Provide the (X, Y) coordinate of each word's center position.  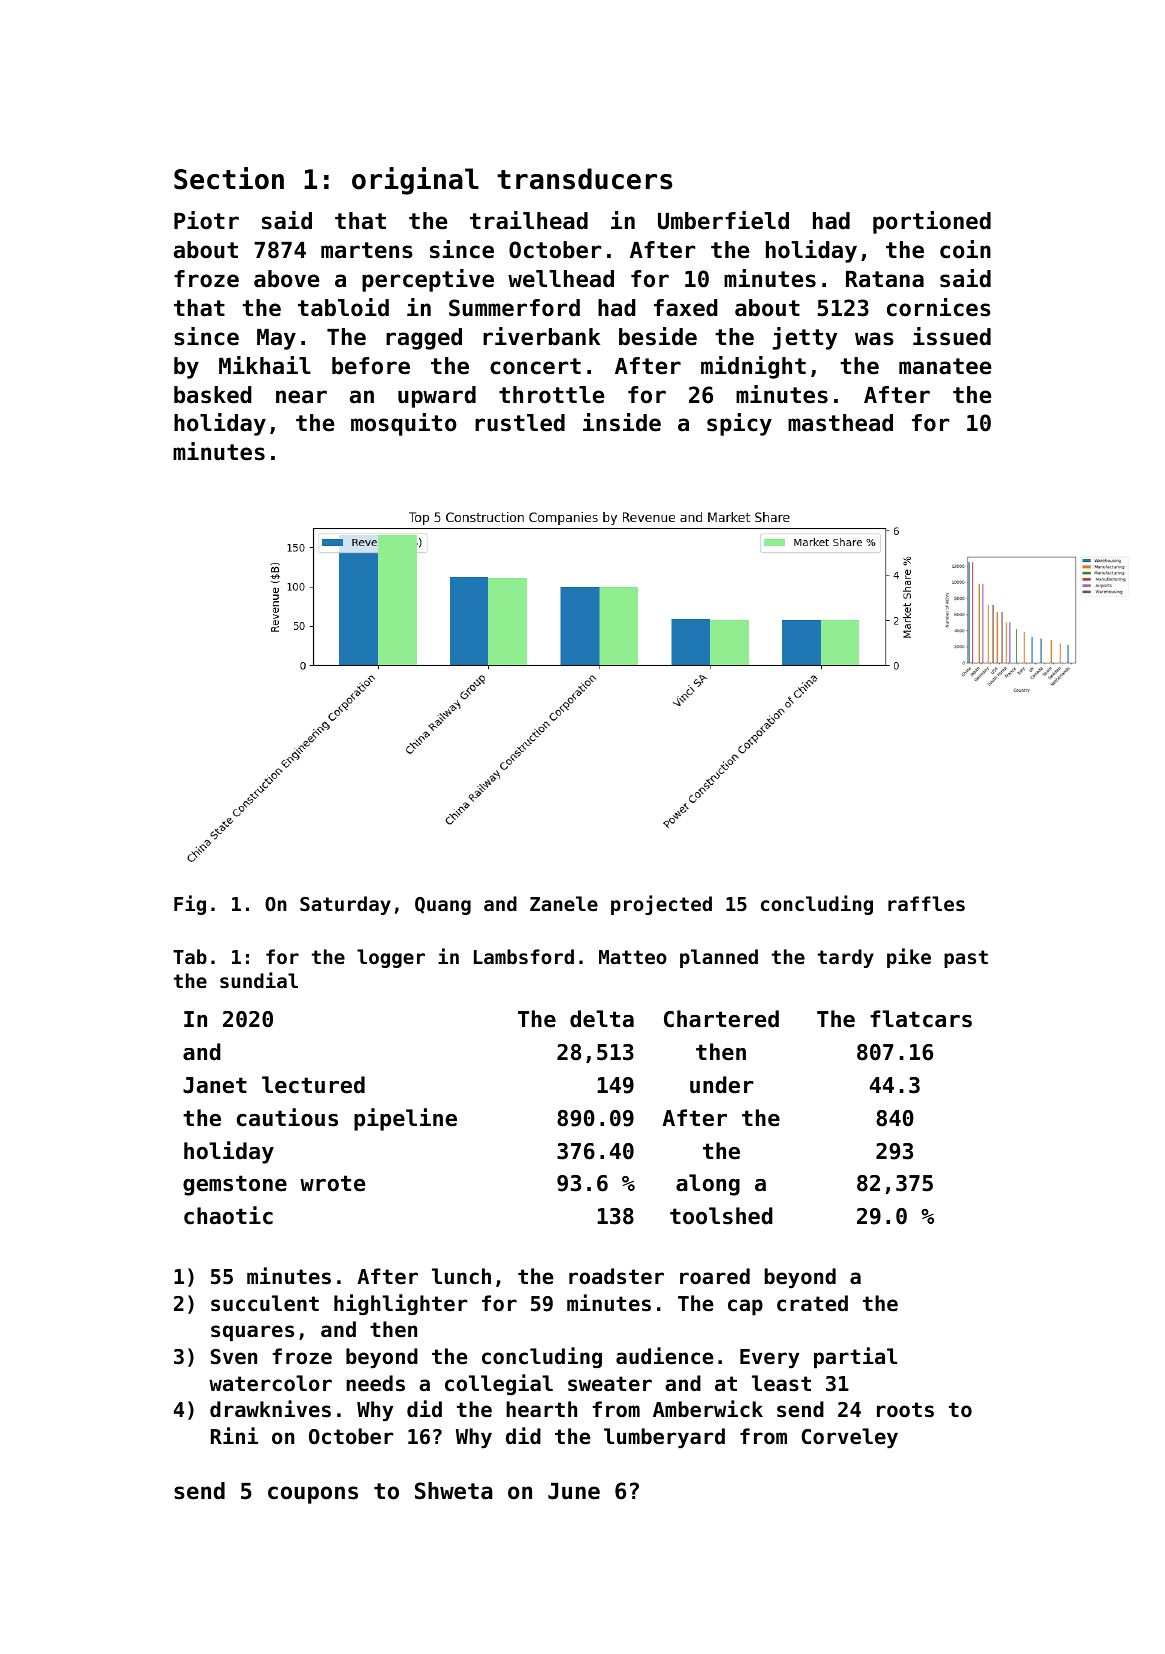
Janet (215, 1085)
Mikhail (265, 365)
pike (909, 958)
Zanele (564, 903)
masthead (840, 423)
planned (719, 958)
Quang (443, 906)
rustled (520, 423)
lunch (461, 1276)
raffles (926, 904)
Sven (234, 1357)
